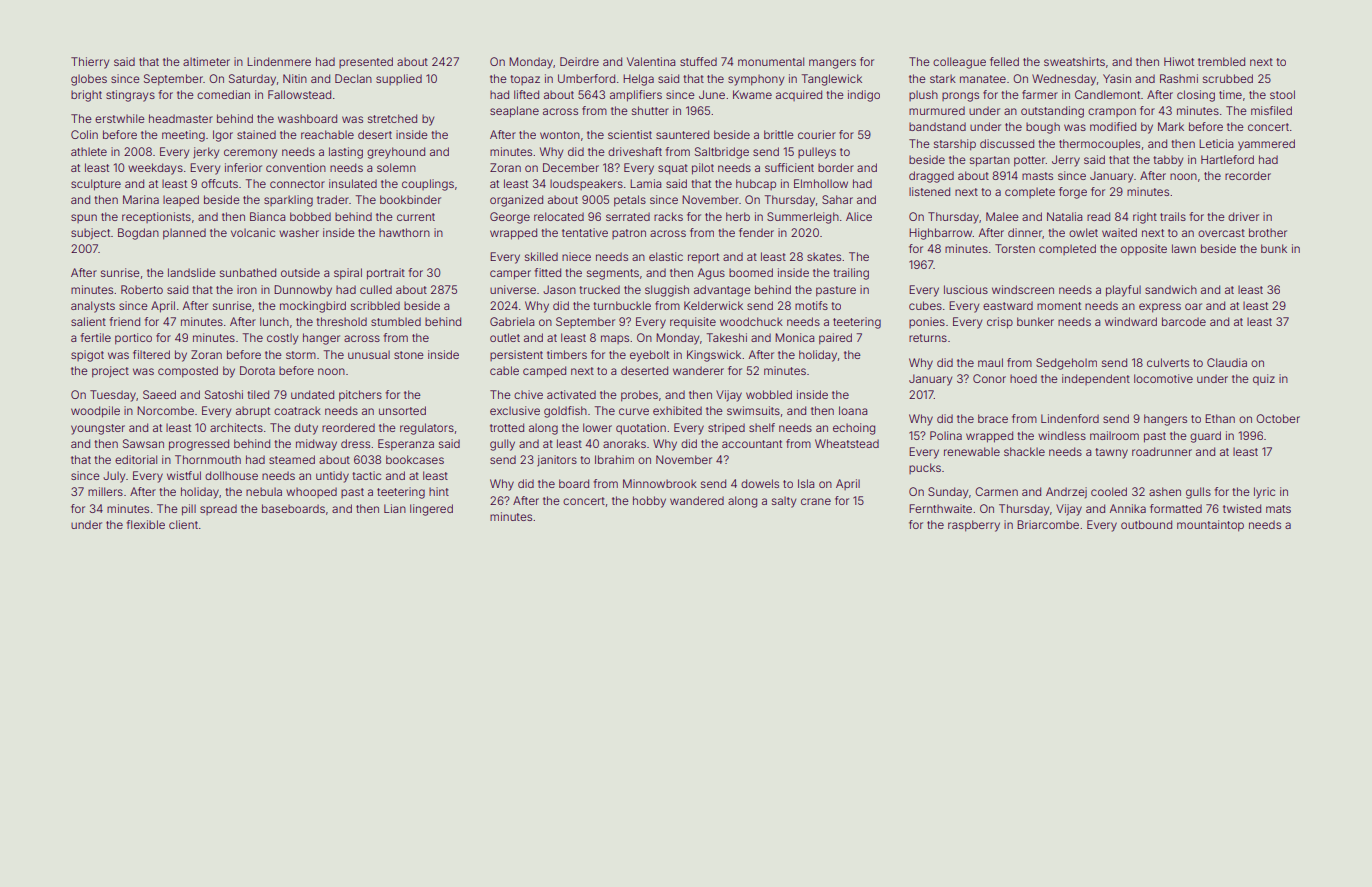 This image has width=1372, height=887. Describe the element at coordinates (105, 491) in the image. I see `millers` at that location.
